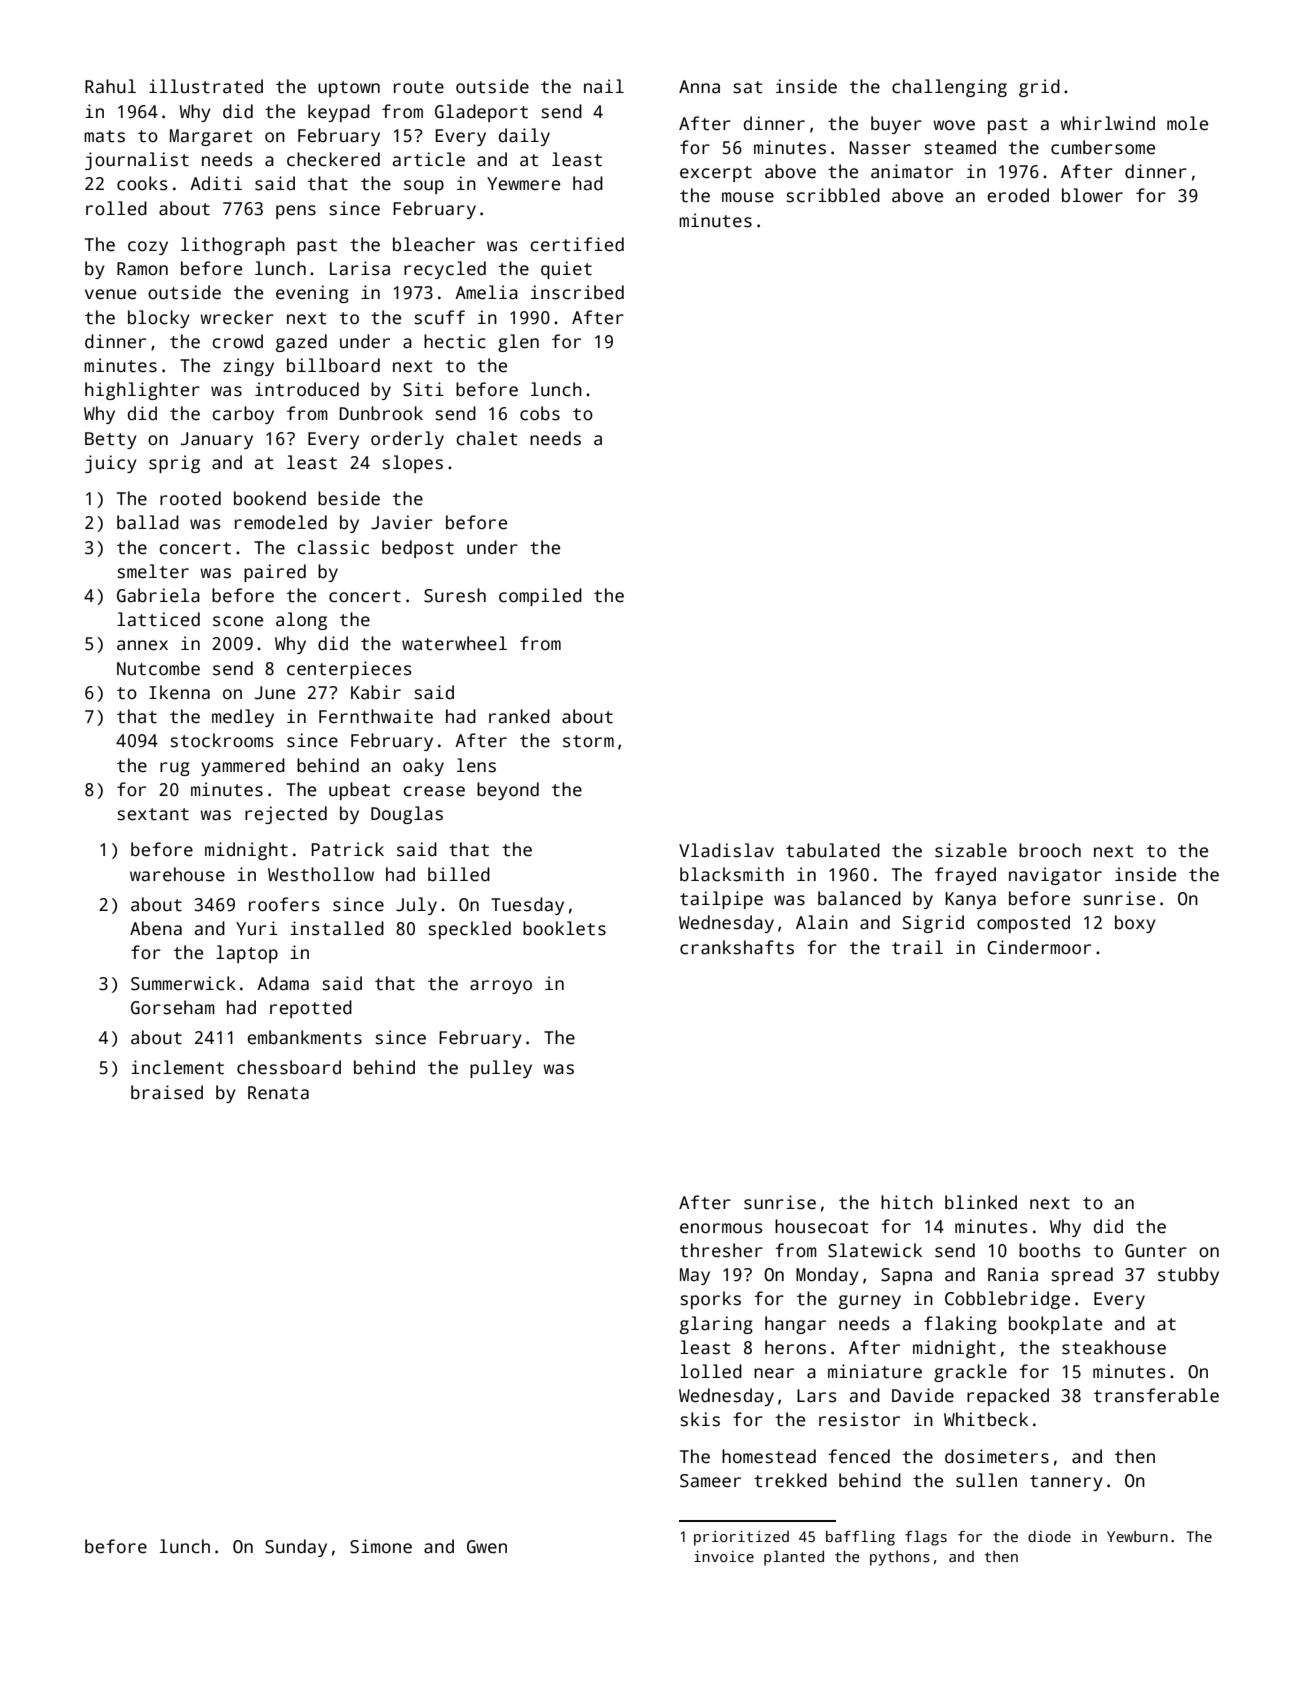  I want to click on carboy, so click(243, 415).
